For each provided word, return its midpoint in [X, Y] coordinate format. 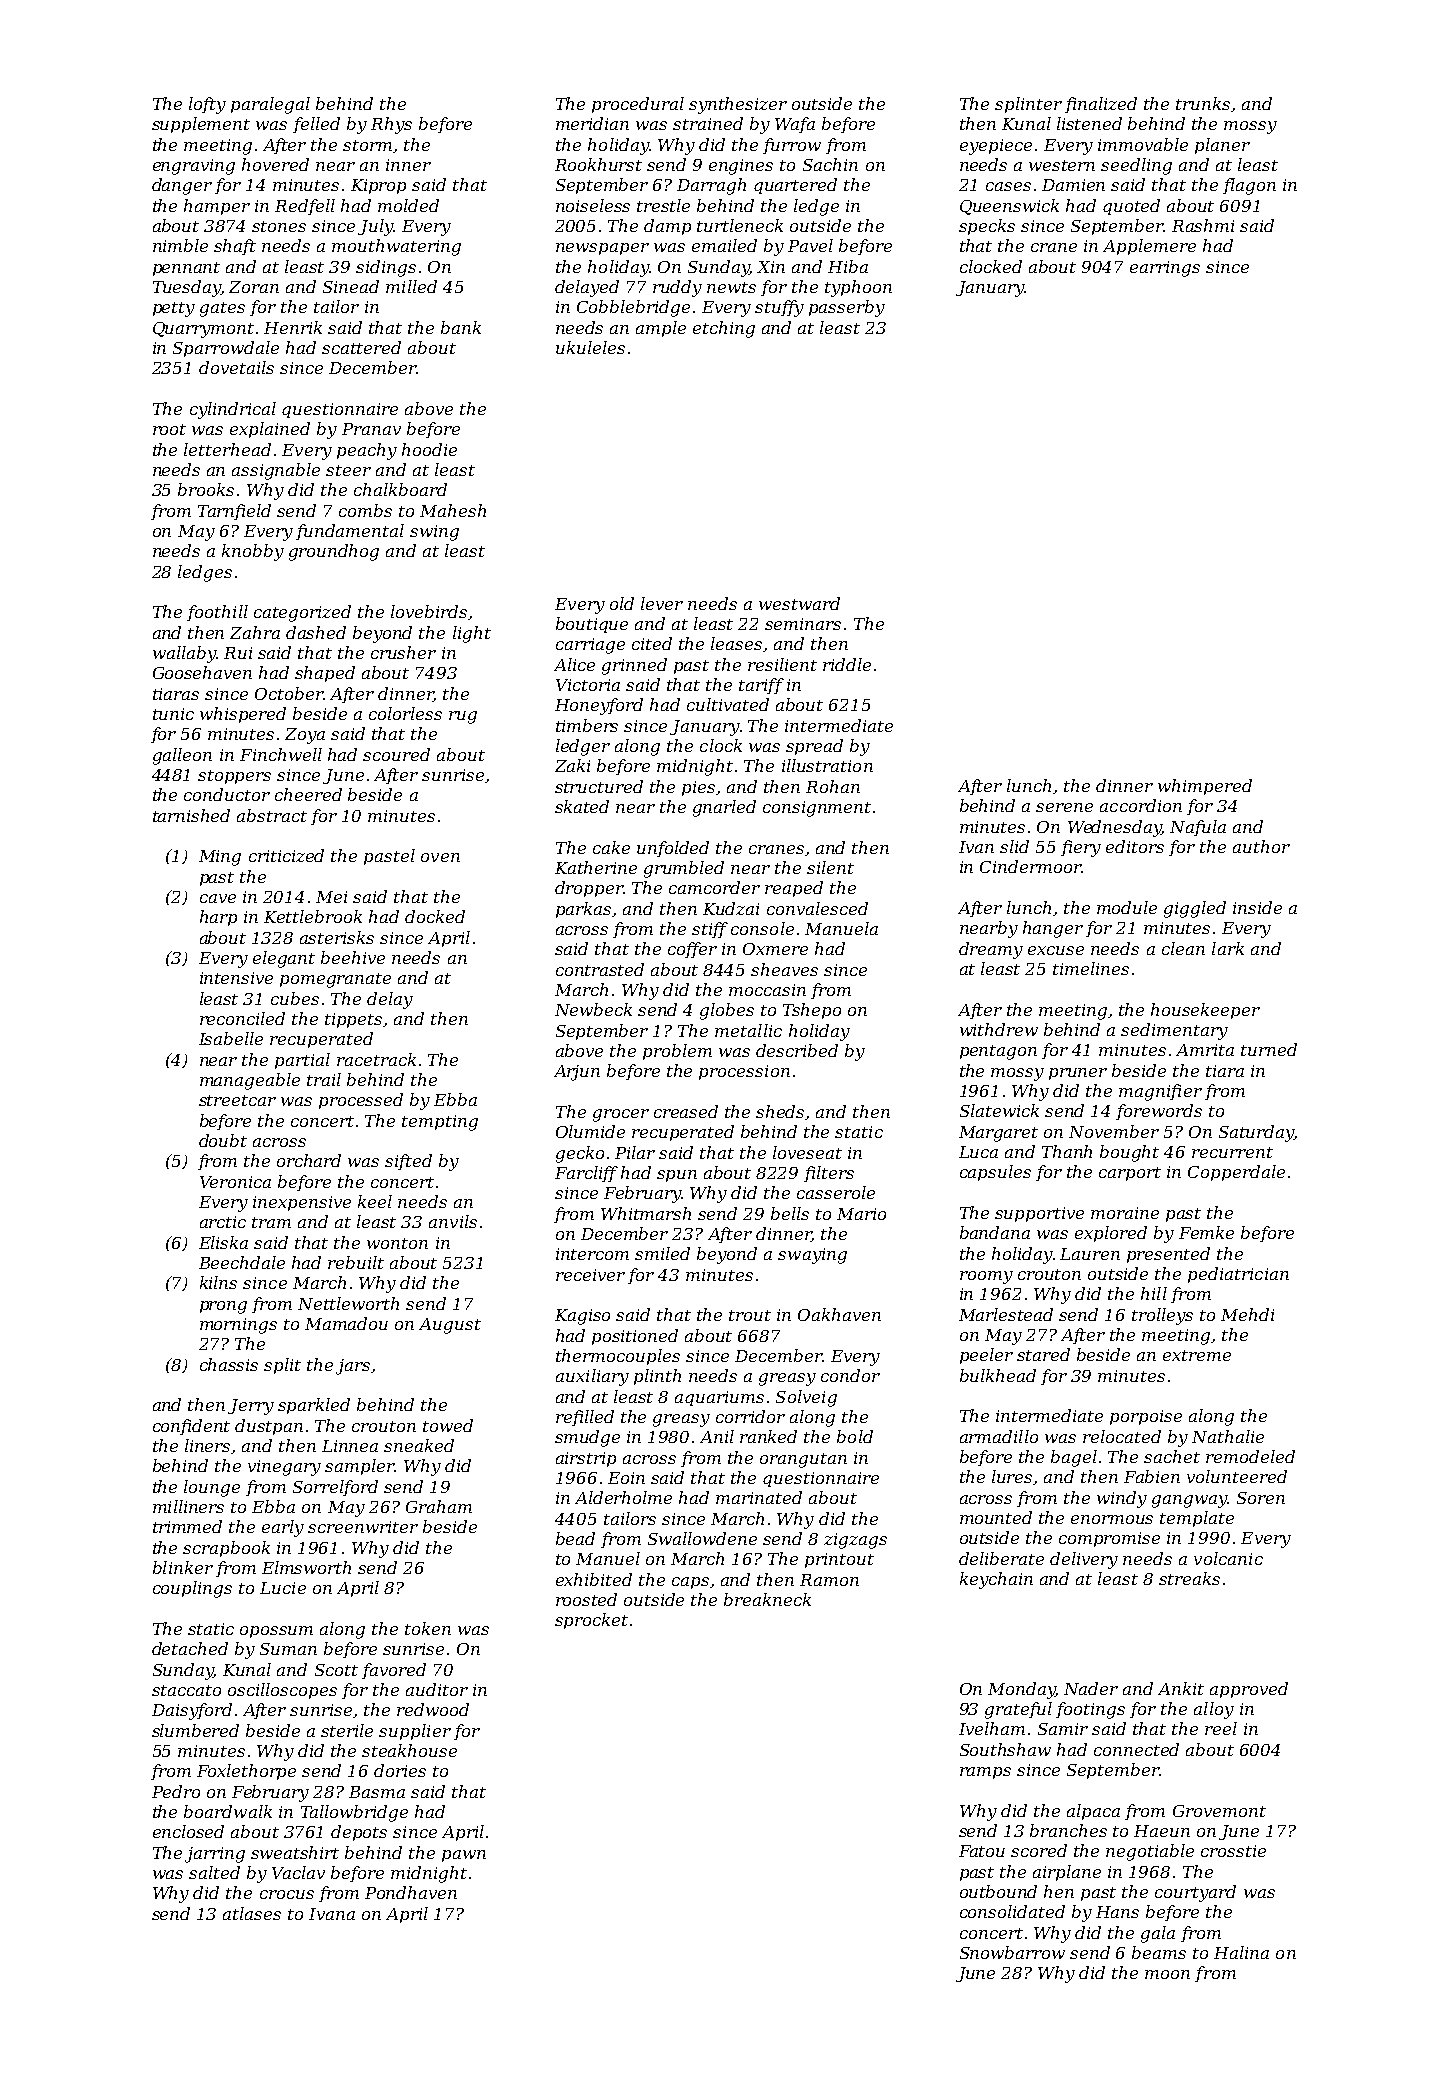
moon [1167, 1974]
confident [191, 1427]
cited [652, 643]
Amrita [1205, 1050]
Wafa [795, 125]
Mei [331, 897]
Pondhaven [411, 1892]
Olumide [590, 1131]
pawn [464, 1856]
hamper [217, 207]
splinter [1028, 105]
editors [1135, 846]
